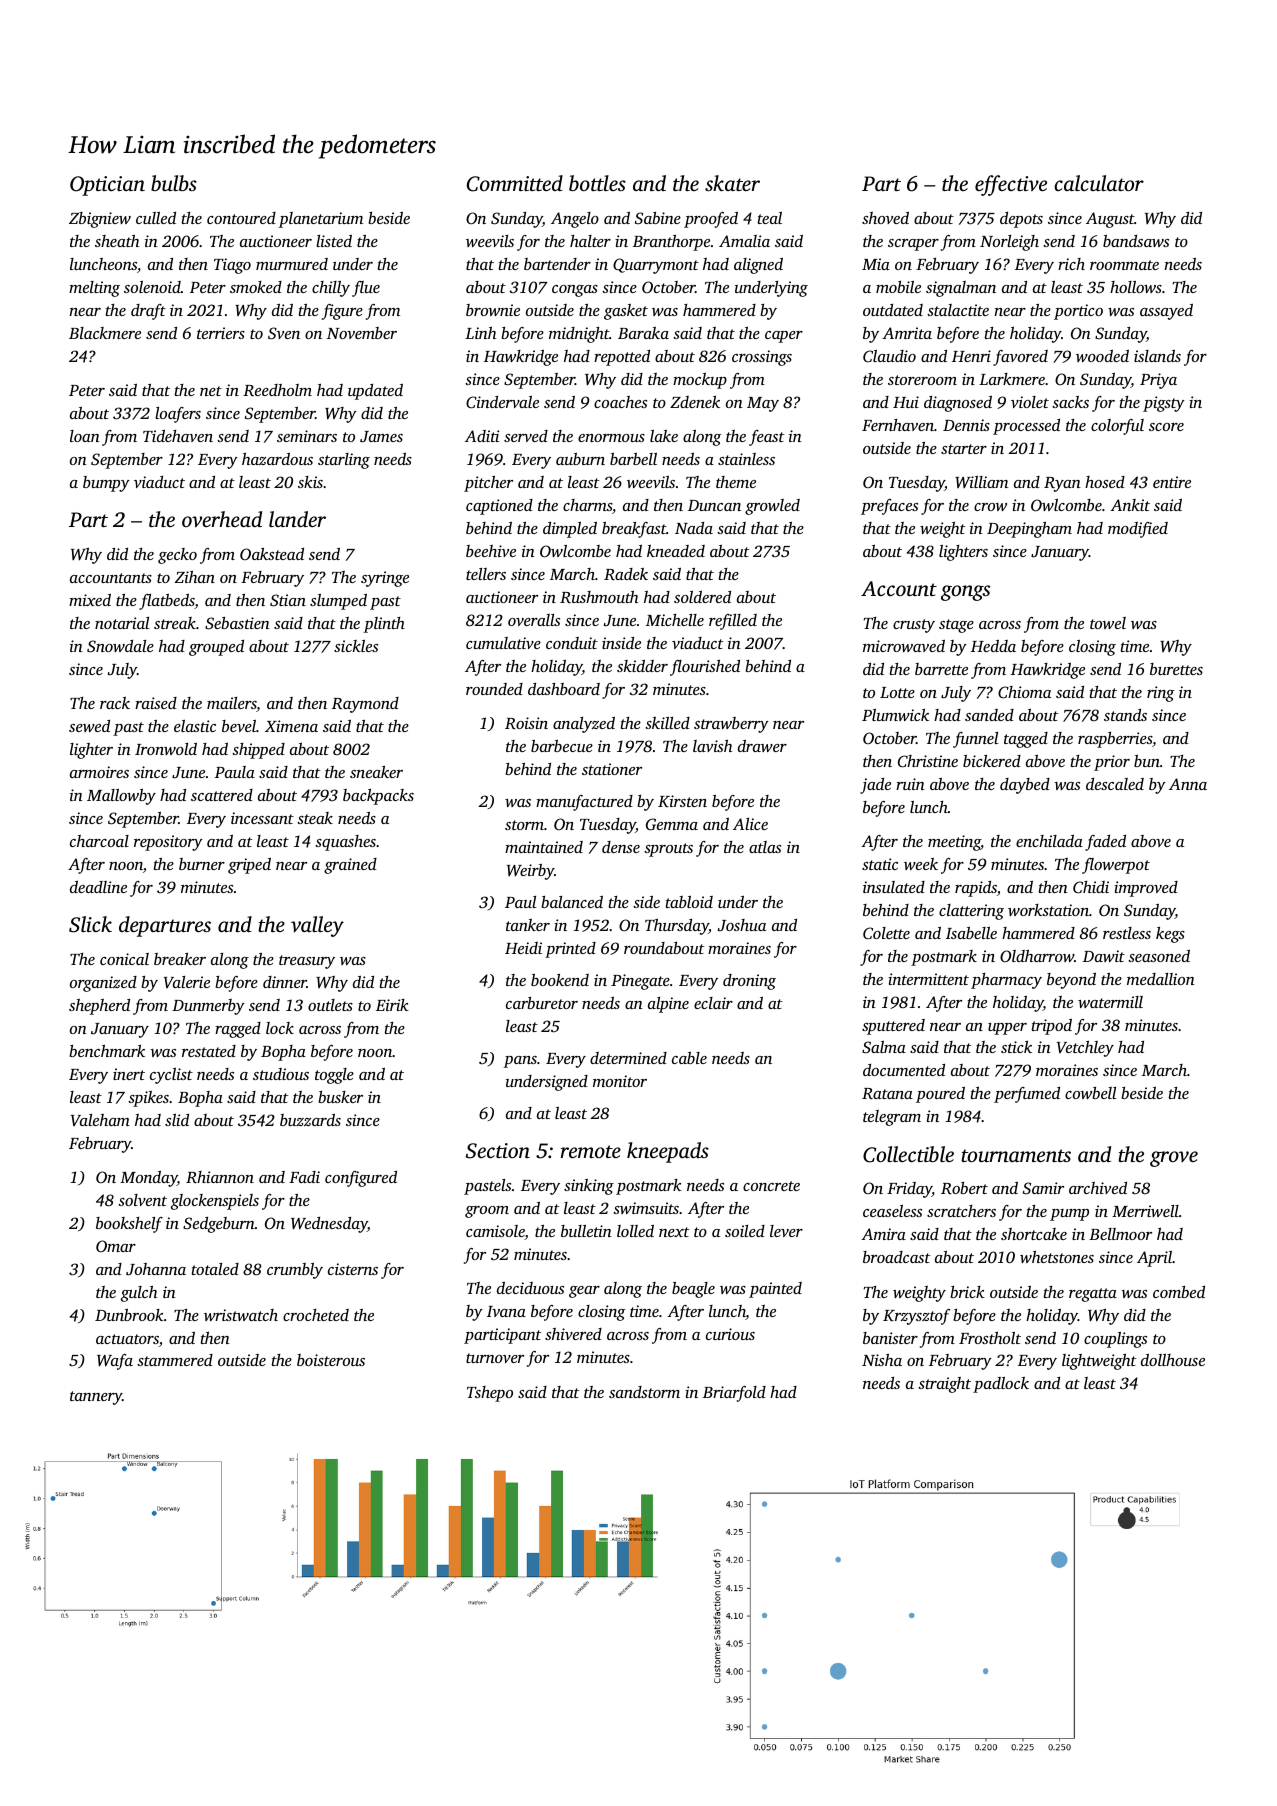  I want to click on spikes, so click(148, 1099).
